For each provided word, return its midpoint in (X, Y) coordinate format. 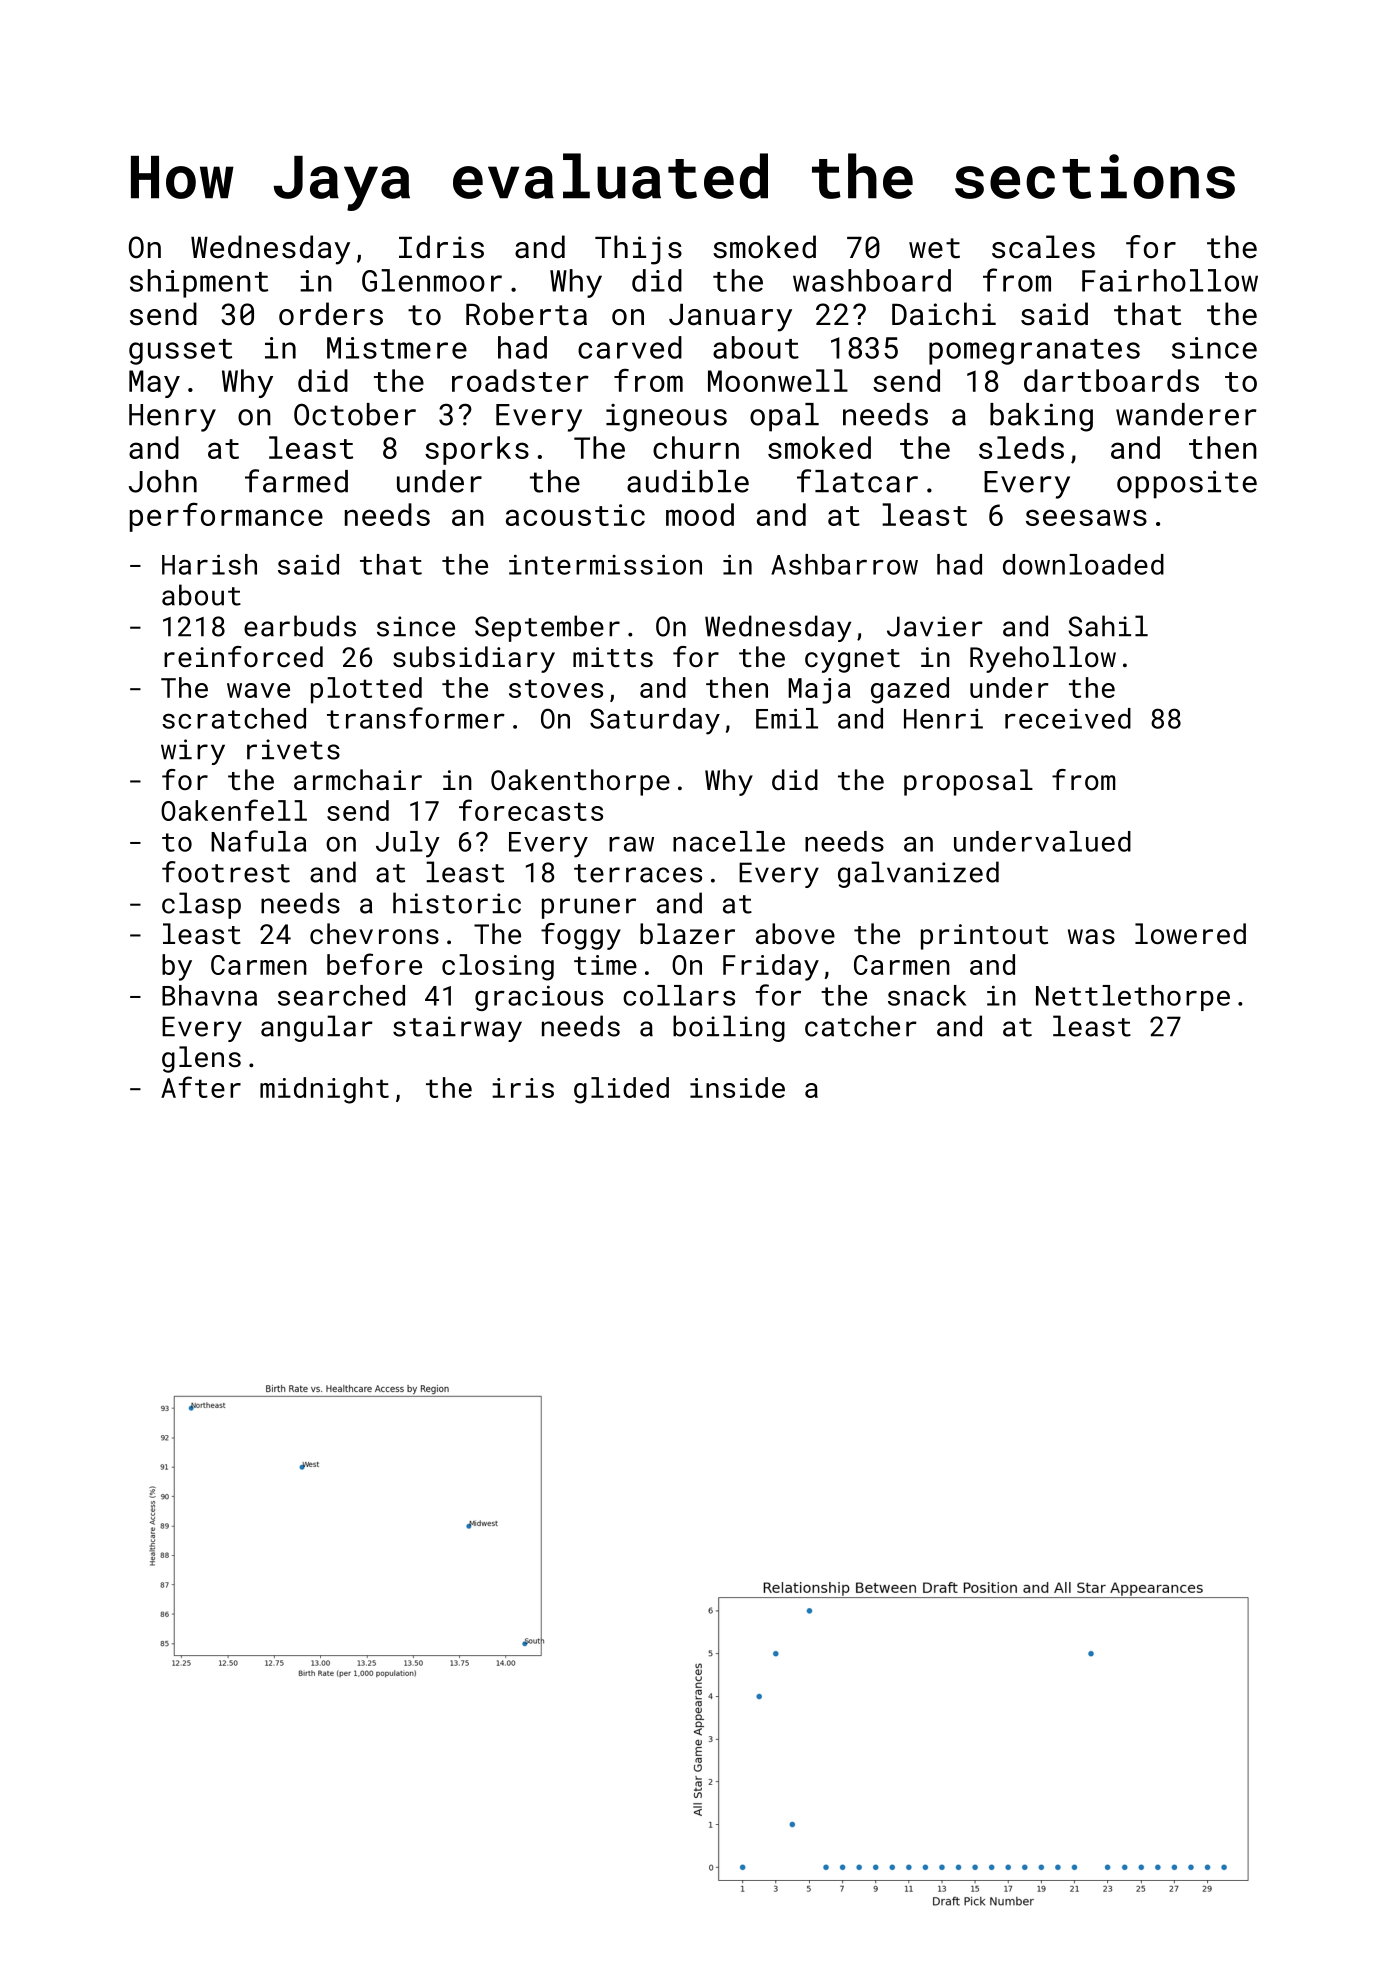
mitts (613, 657)
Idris (441, 247)
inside (737, 1087)
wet (934, 248)
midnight (324, 1090)
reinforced (243, 656)
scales (1043, 247)
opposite (1187, 485)
